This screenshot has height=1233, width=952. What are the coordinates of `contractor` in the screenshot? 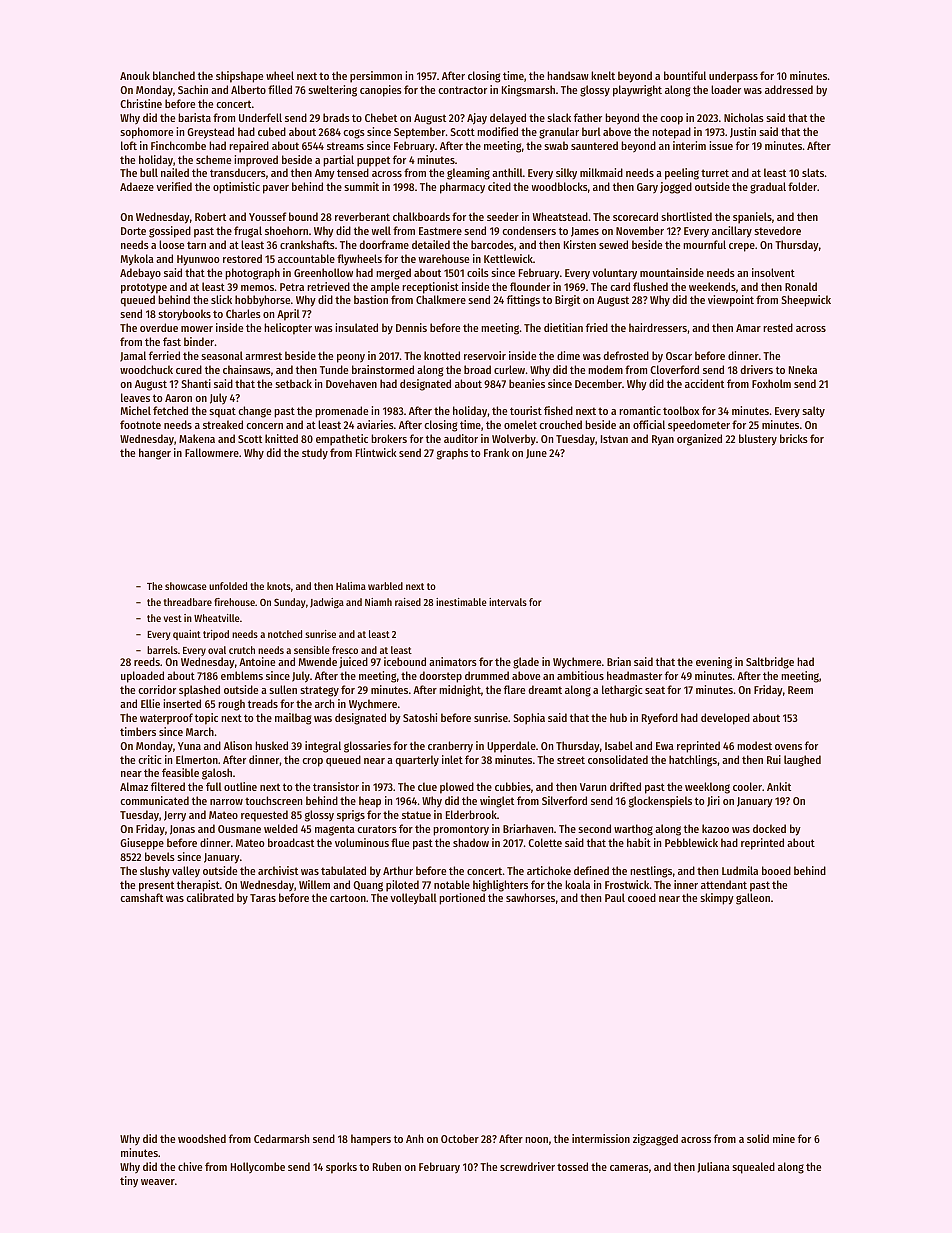 It's located at (462, 90).
